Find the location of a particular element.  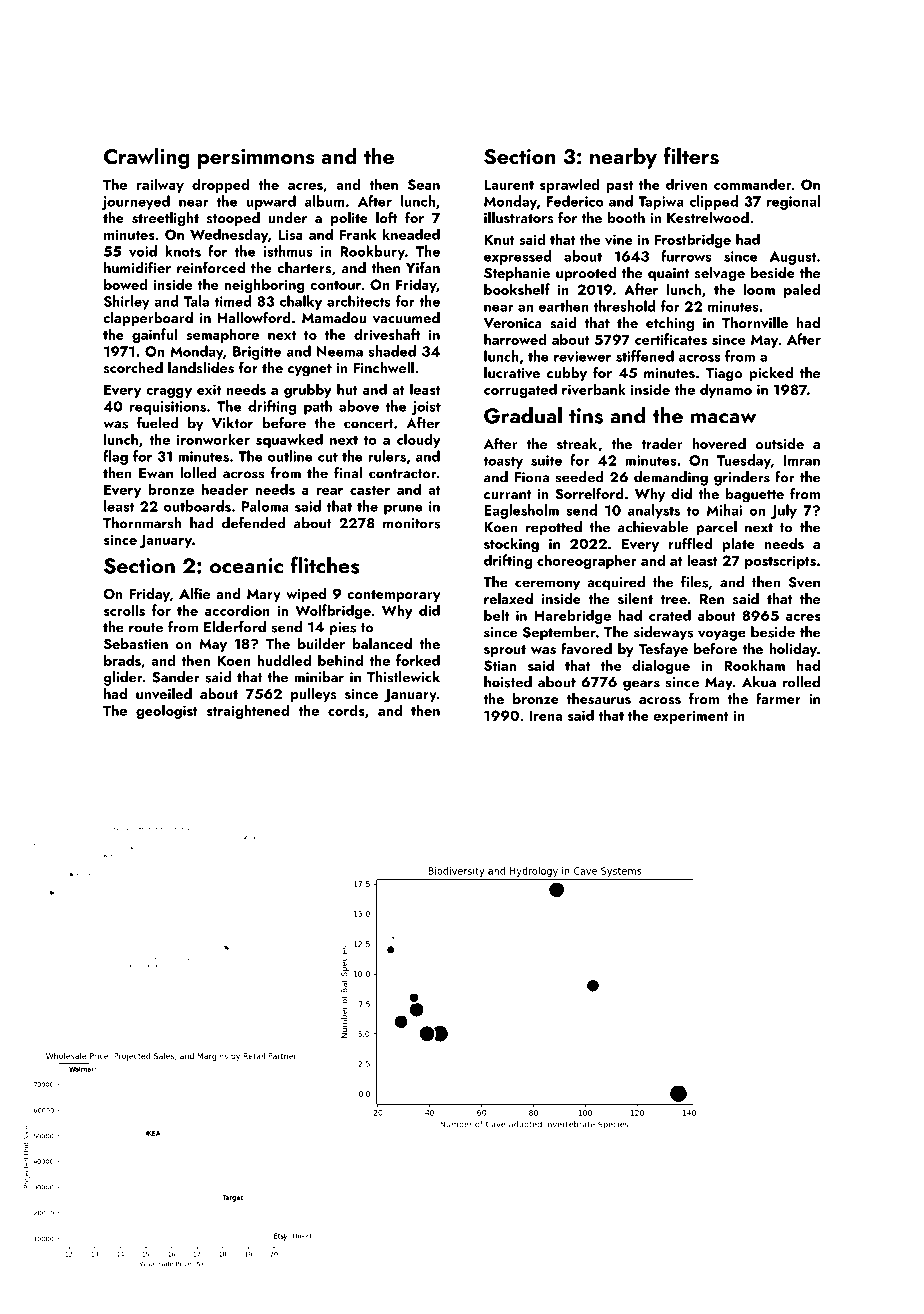

architects is located at coordinates (359, 301).
